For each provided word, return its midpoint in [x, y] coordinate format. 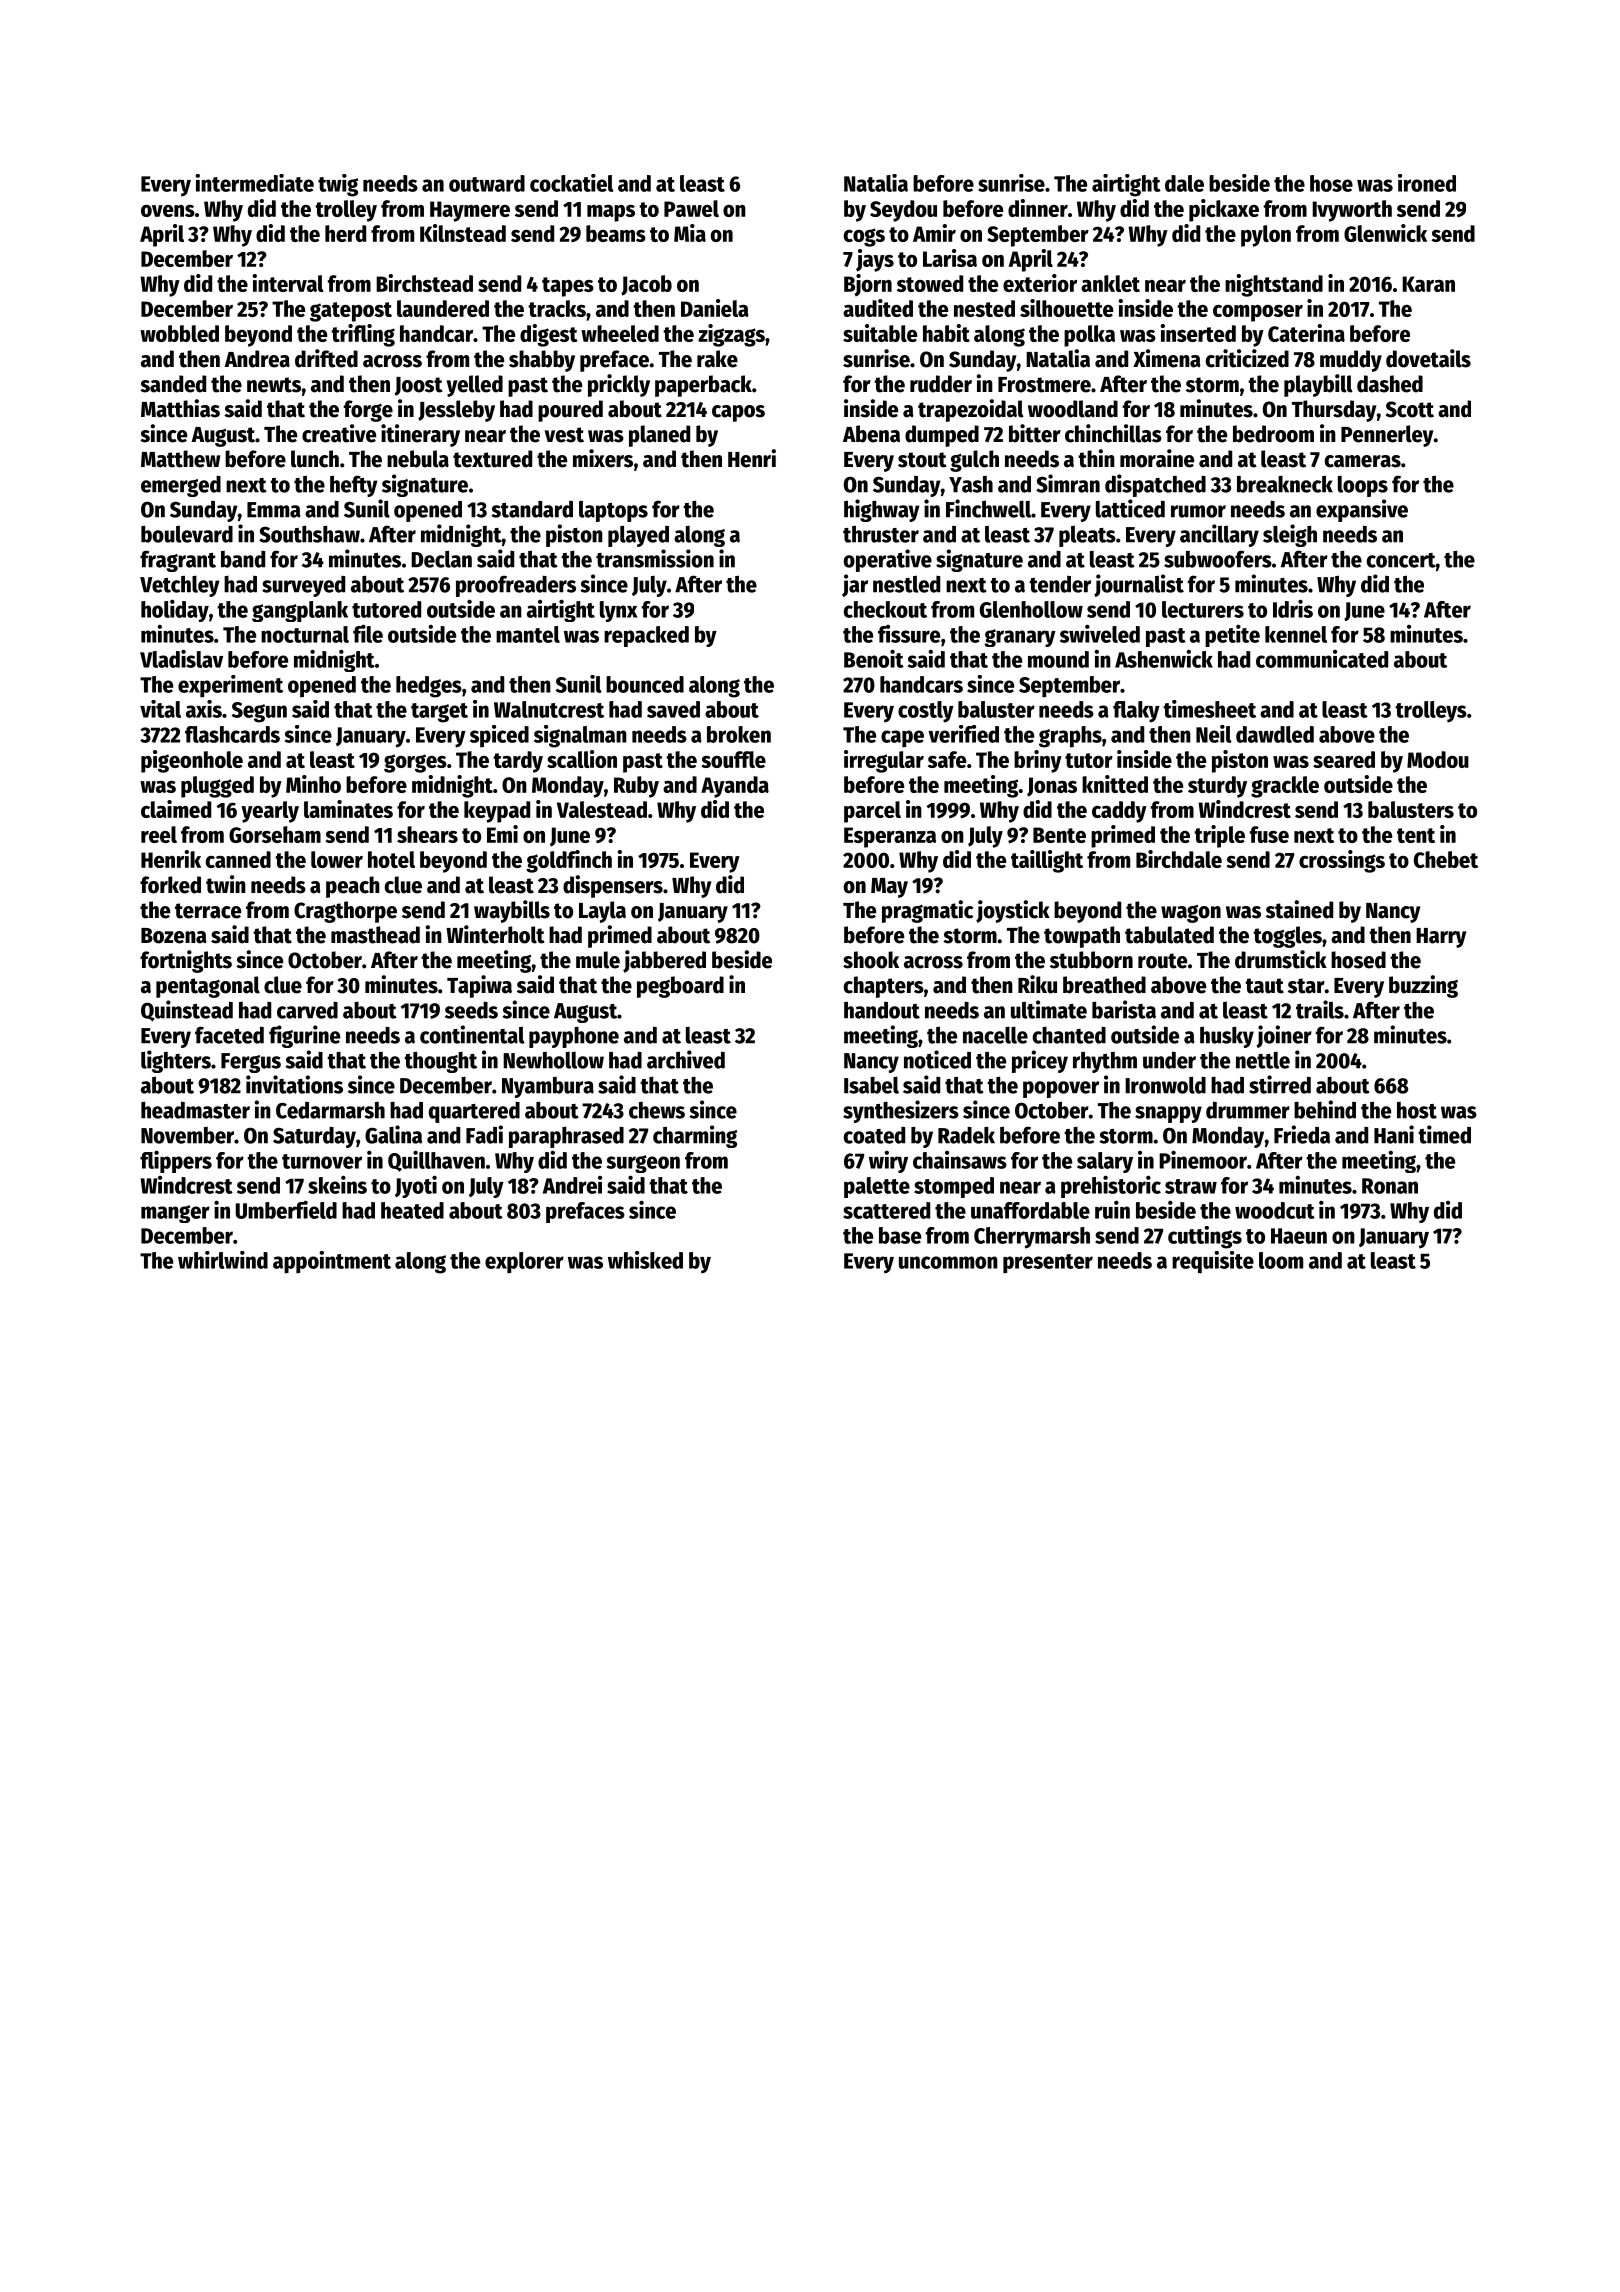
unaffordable [1030, 1210]
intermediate [254, 183]
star [1306, 986]
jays [875, 260]
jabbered [664, 961]
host [1417, 1110]
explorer [524, 1263]
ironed [1427, 183]
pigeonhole [192, 761]
